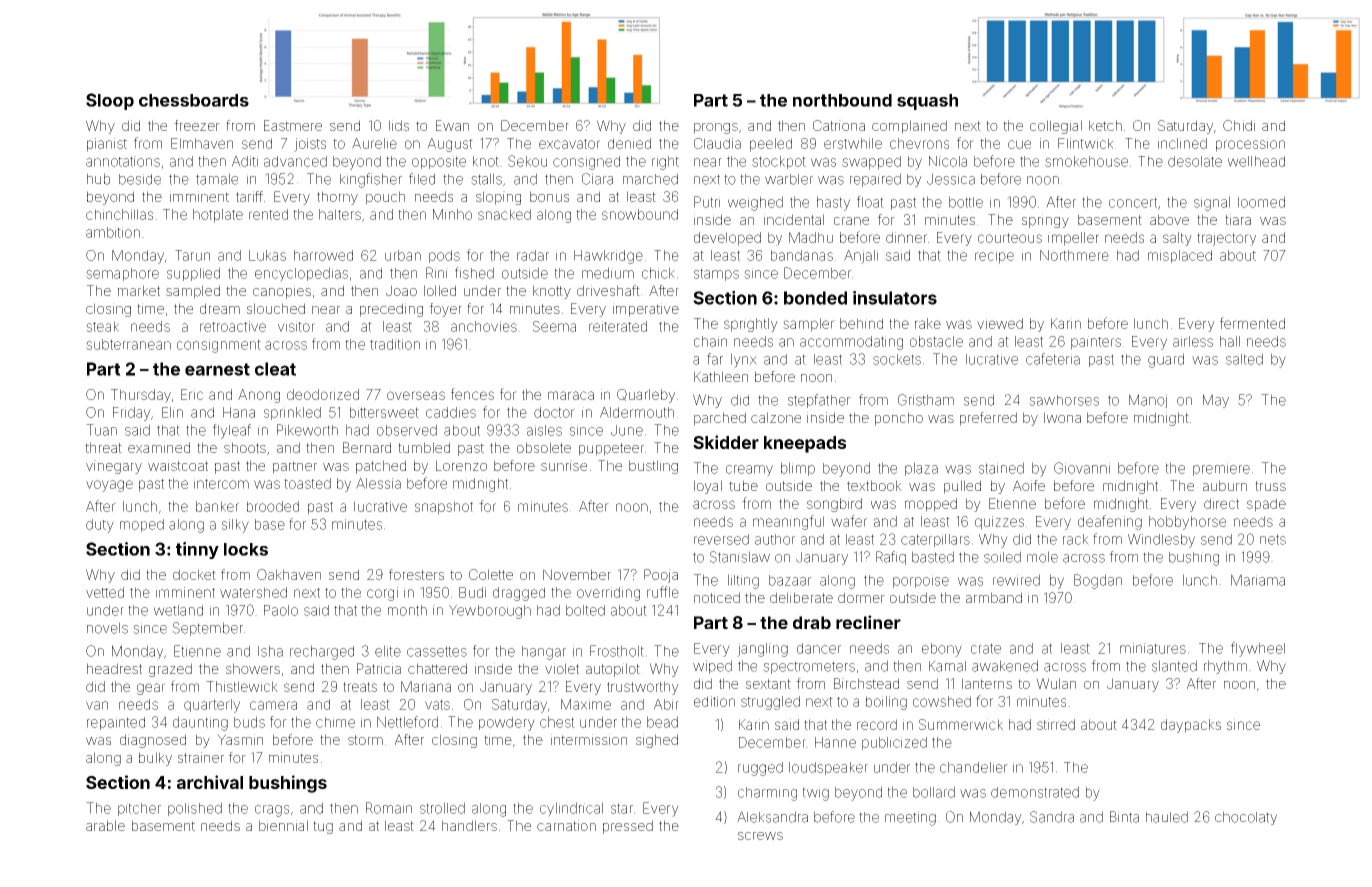  Describe the element at coordinates (388, 651) in the page. I see `elite` at that location.
